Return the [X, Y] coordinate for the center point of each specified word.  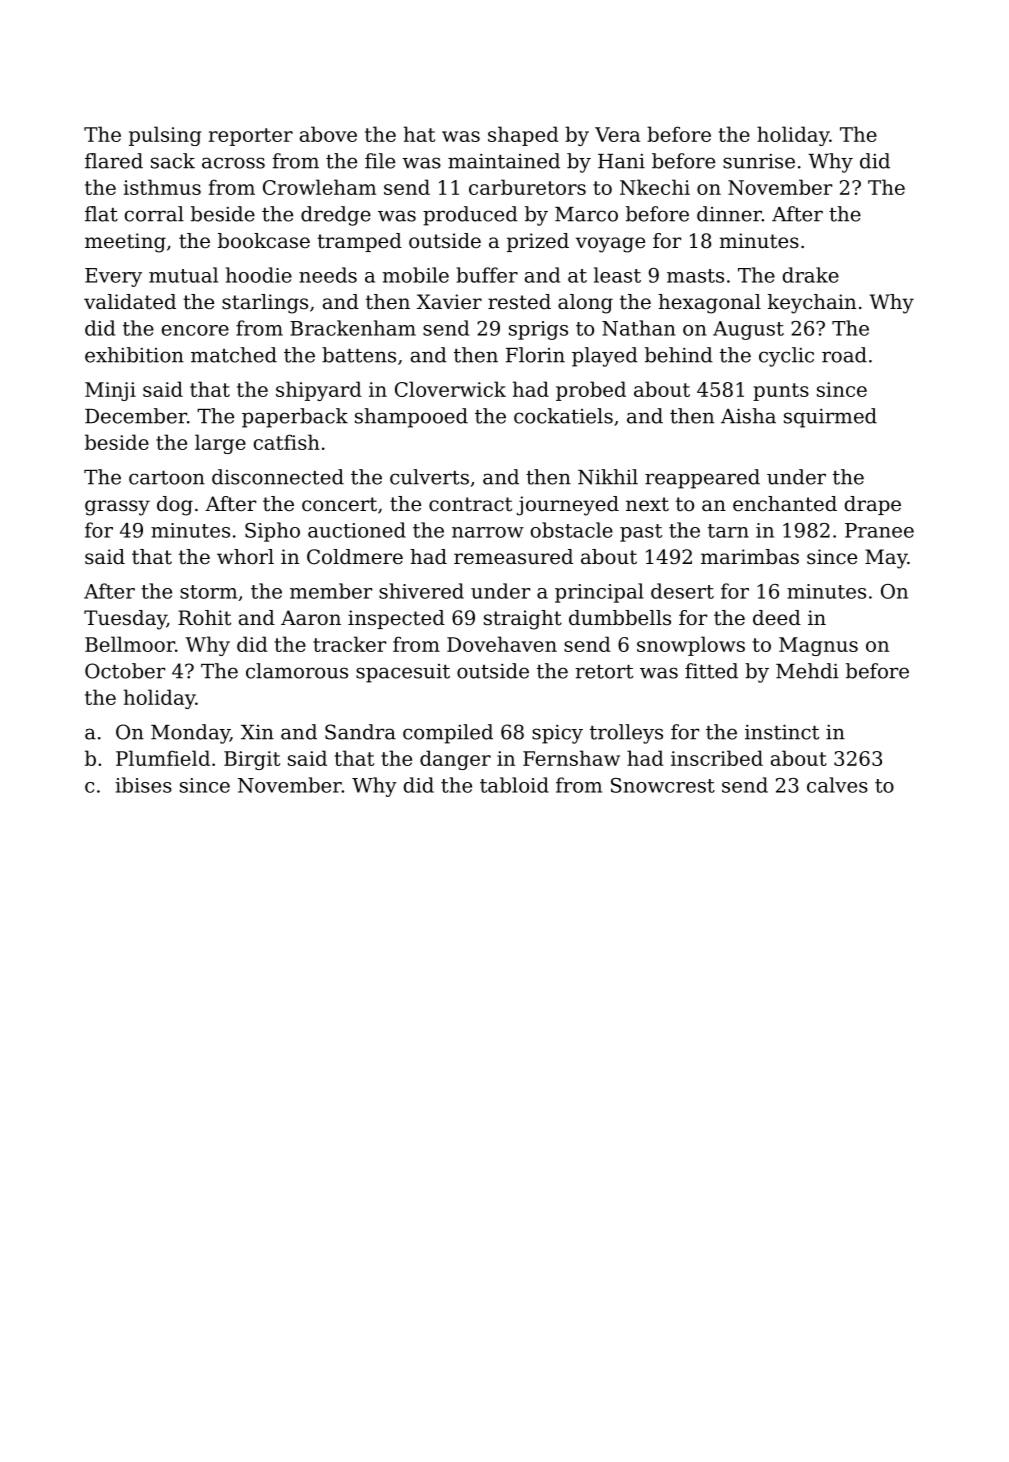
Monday [190, 734]
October [125, 671]
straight [523, 620]
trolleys [626, 734]
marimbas [750, 557]
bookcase [264, 241]
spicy [557, 734]
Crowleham [319, 187]
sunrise [759, 161]
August [748, 330]
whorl [245, 557]
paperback [295, 418]
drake [811, 275]
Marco [586, 214]
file [380, 161]
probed [591, 391]
